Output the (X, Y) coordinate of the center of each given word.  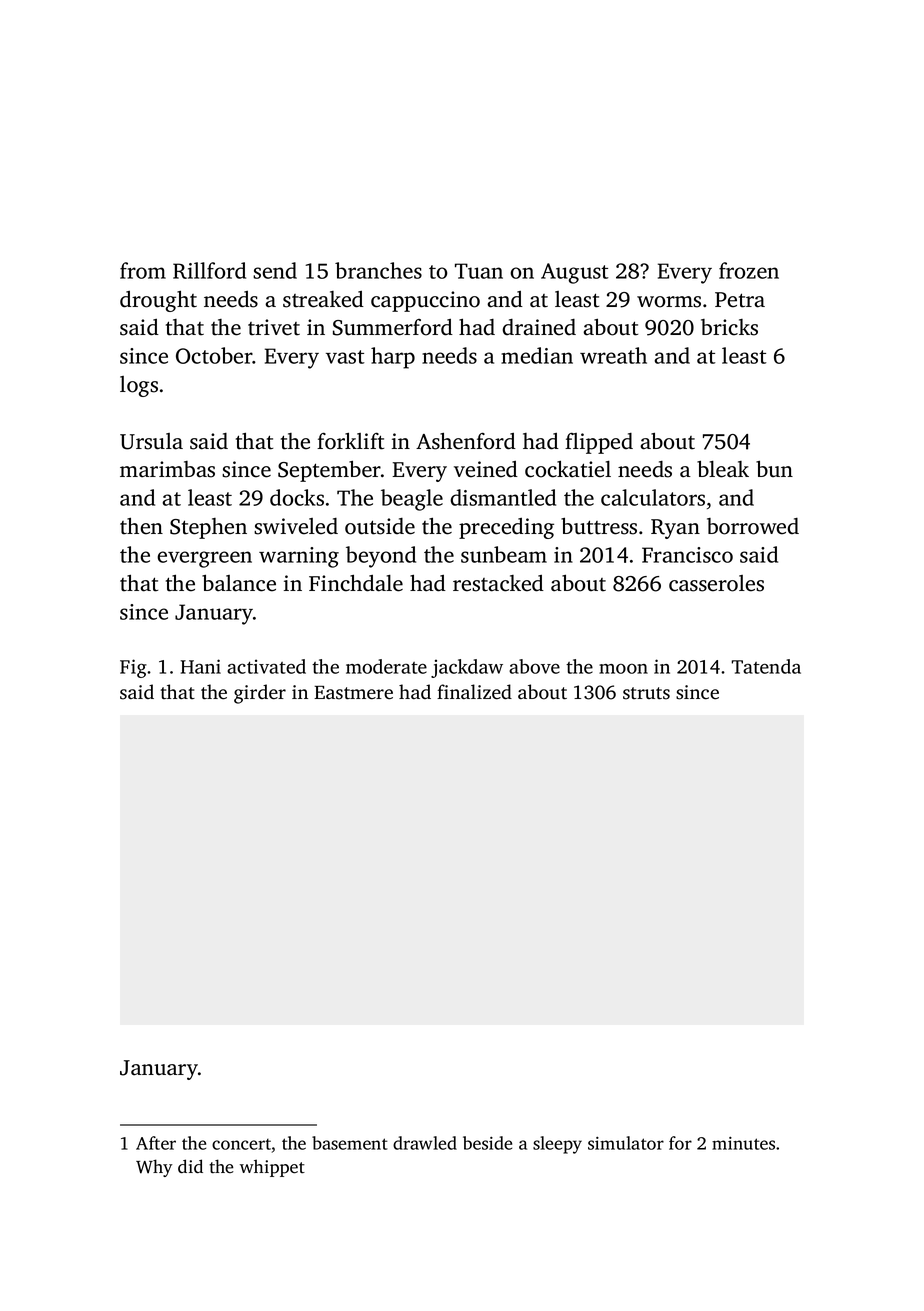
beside (487, 1143)
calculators (653, 497)
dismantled (503, 497)
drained (539, 327)
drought (158, 301)
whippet (272, 1168)
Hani (200, 666)
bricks (729, 327)
